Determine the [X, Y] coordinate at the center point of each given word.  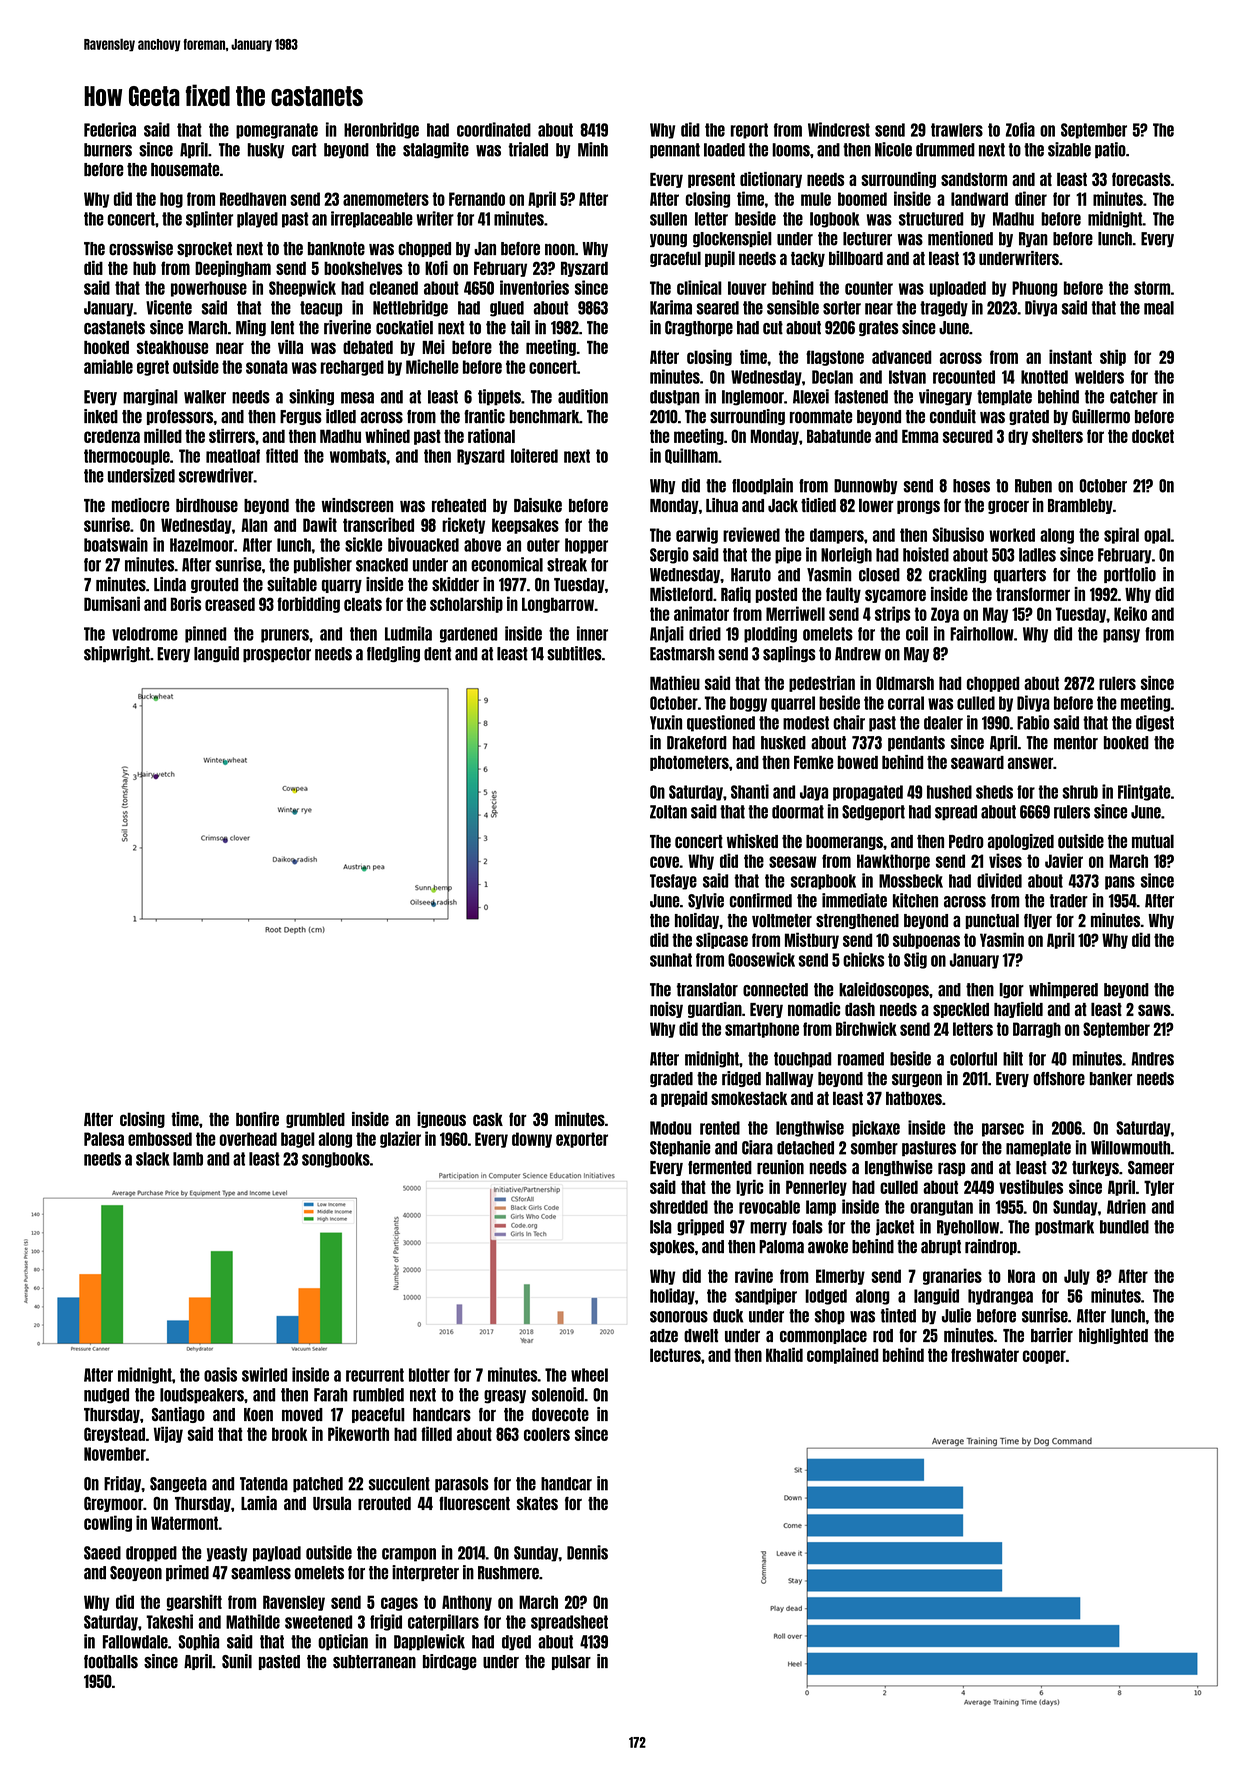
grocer [1008, 507]
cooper [1044, 1357]
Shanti [750, 791]
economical [507, 564]
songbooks [336, 1160]
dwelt [701, 1336]
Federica [110, 129]
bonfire [257, 1119]
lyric [750, 1187]
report [749, 131]
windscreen [357, 505]
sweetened [318, 1622]
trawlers [957, 130]
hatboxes [914, 1098]
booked [1126, 743]
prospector [277, 654]
